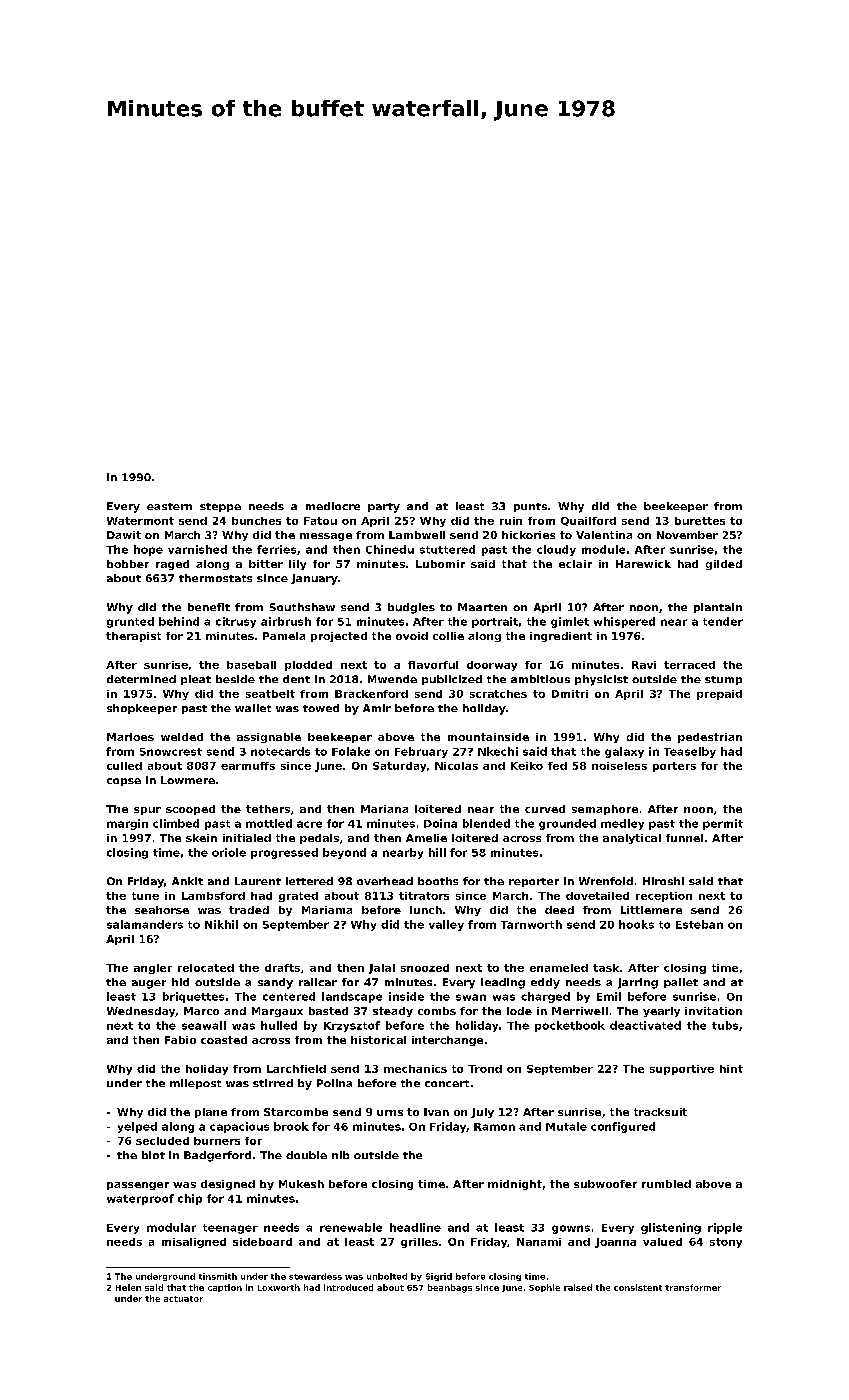  What do you see at coordinates (724, 565) in the screenshot?
I see `gilded` at bounding box center [724, 565].
